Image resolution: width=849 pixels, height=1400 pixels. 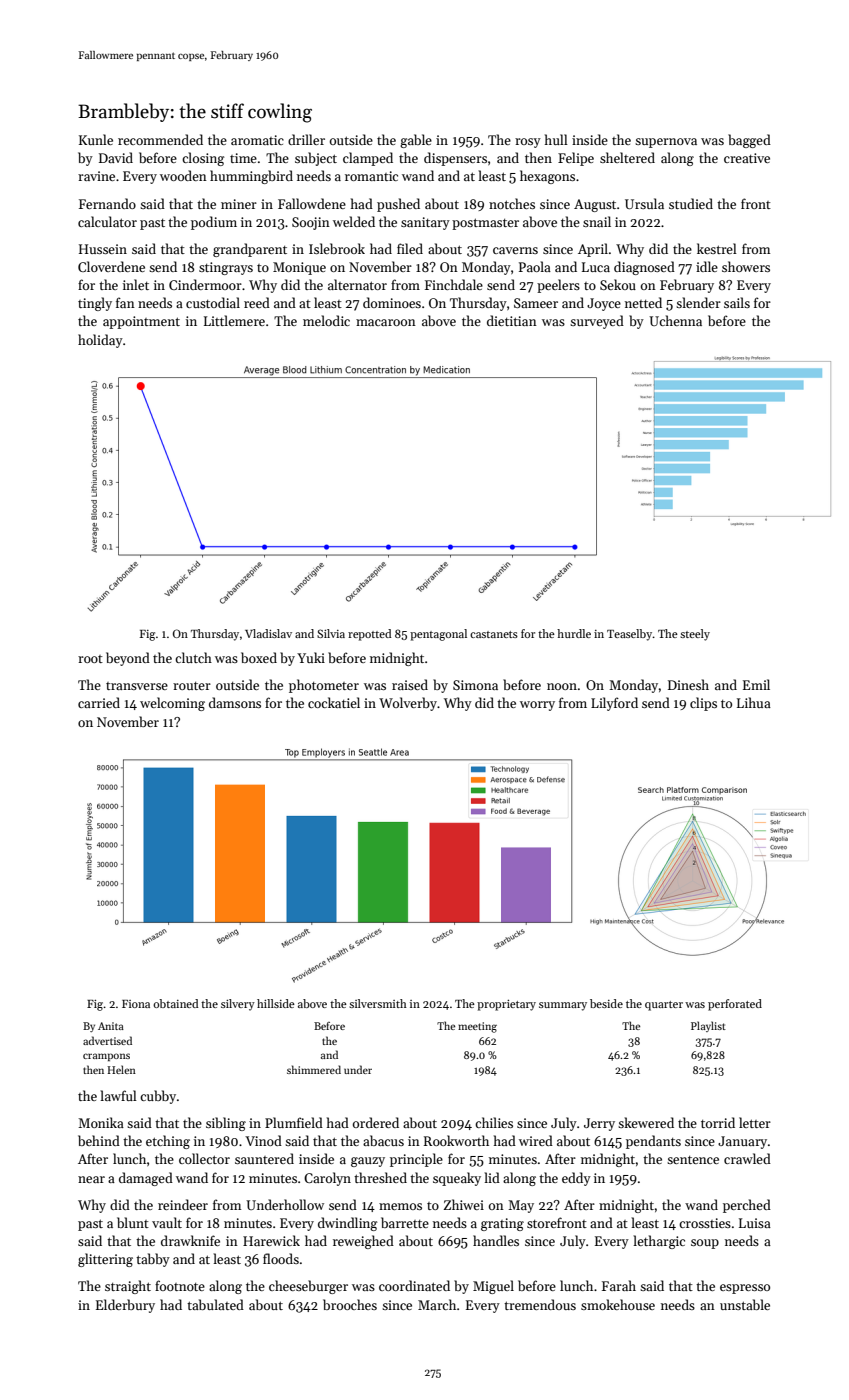 I want to click on shimmered, so click(x=314, y=1069).
